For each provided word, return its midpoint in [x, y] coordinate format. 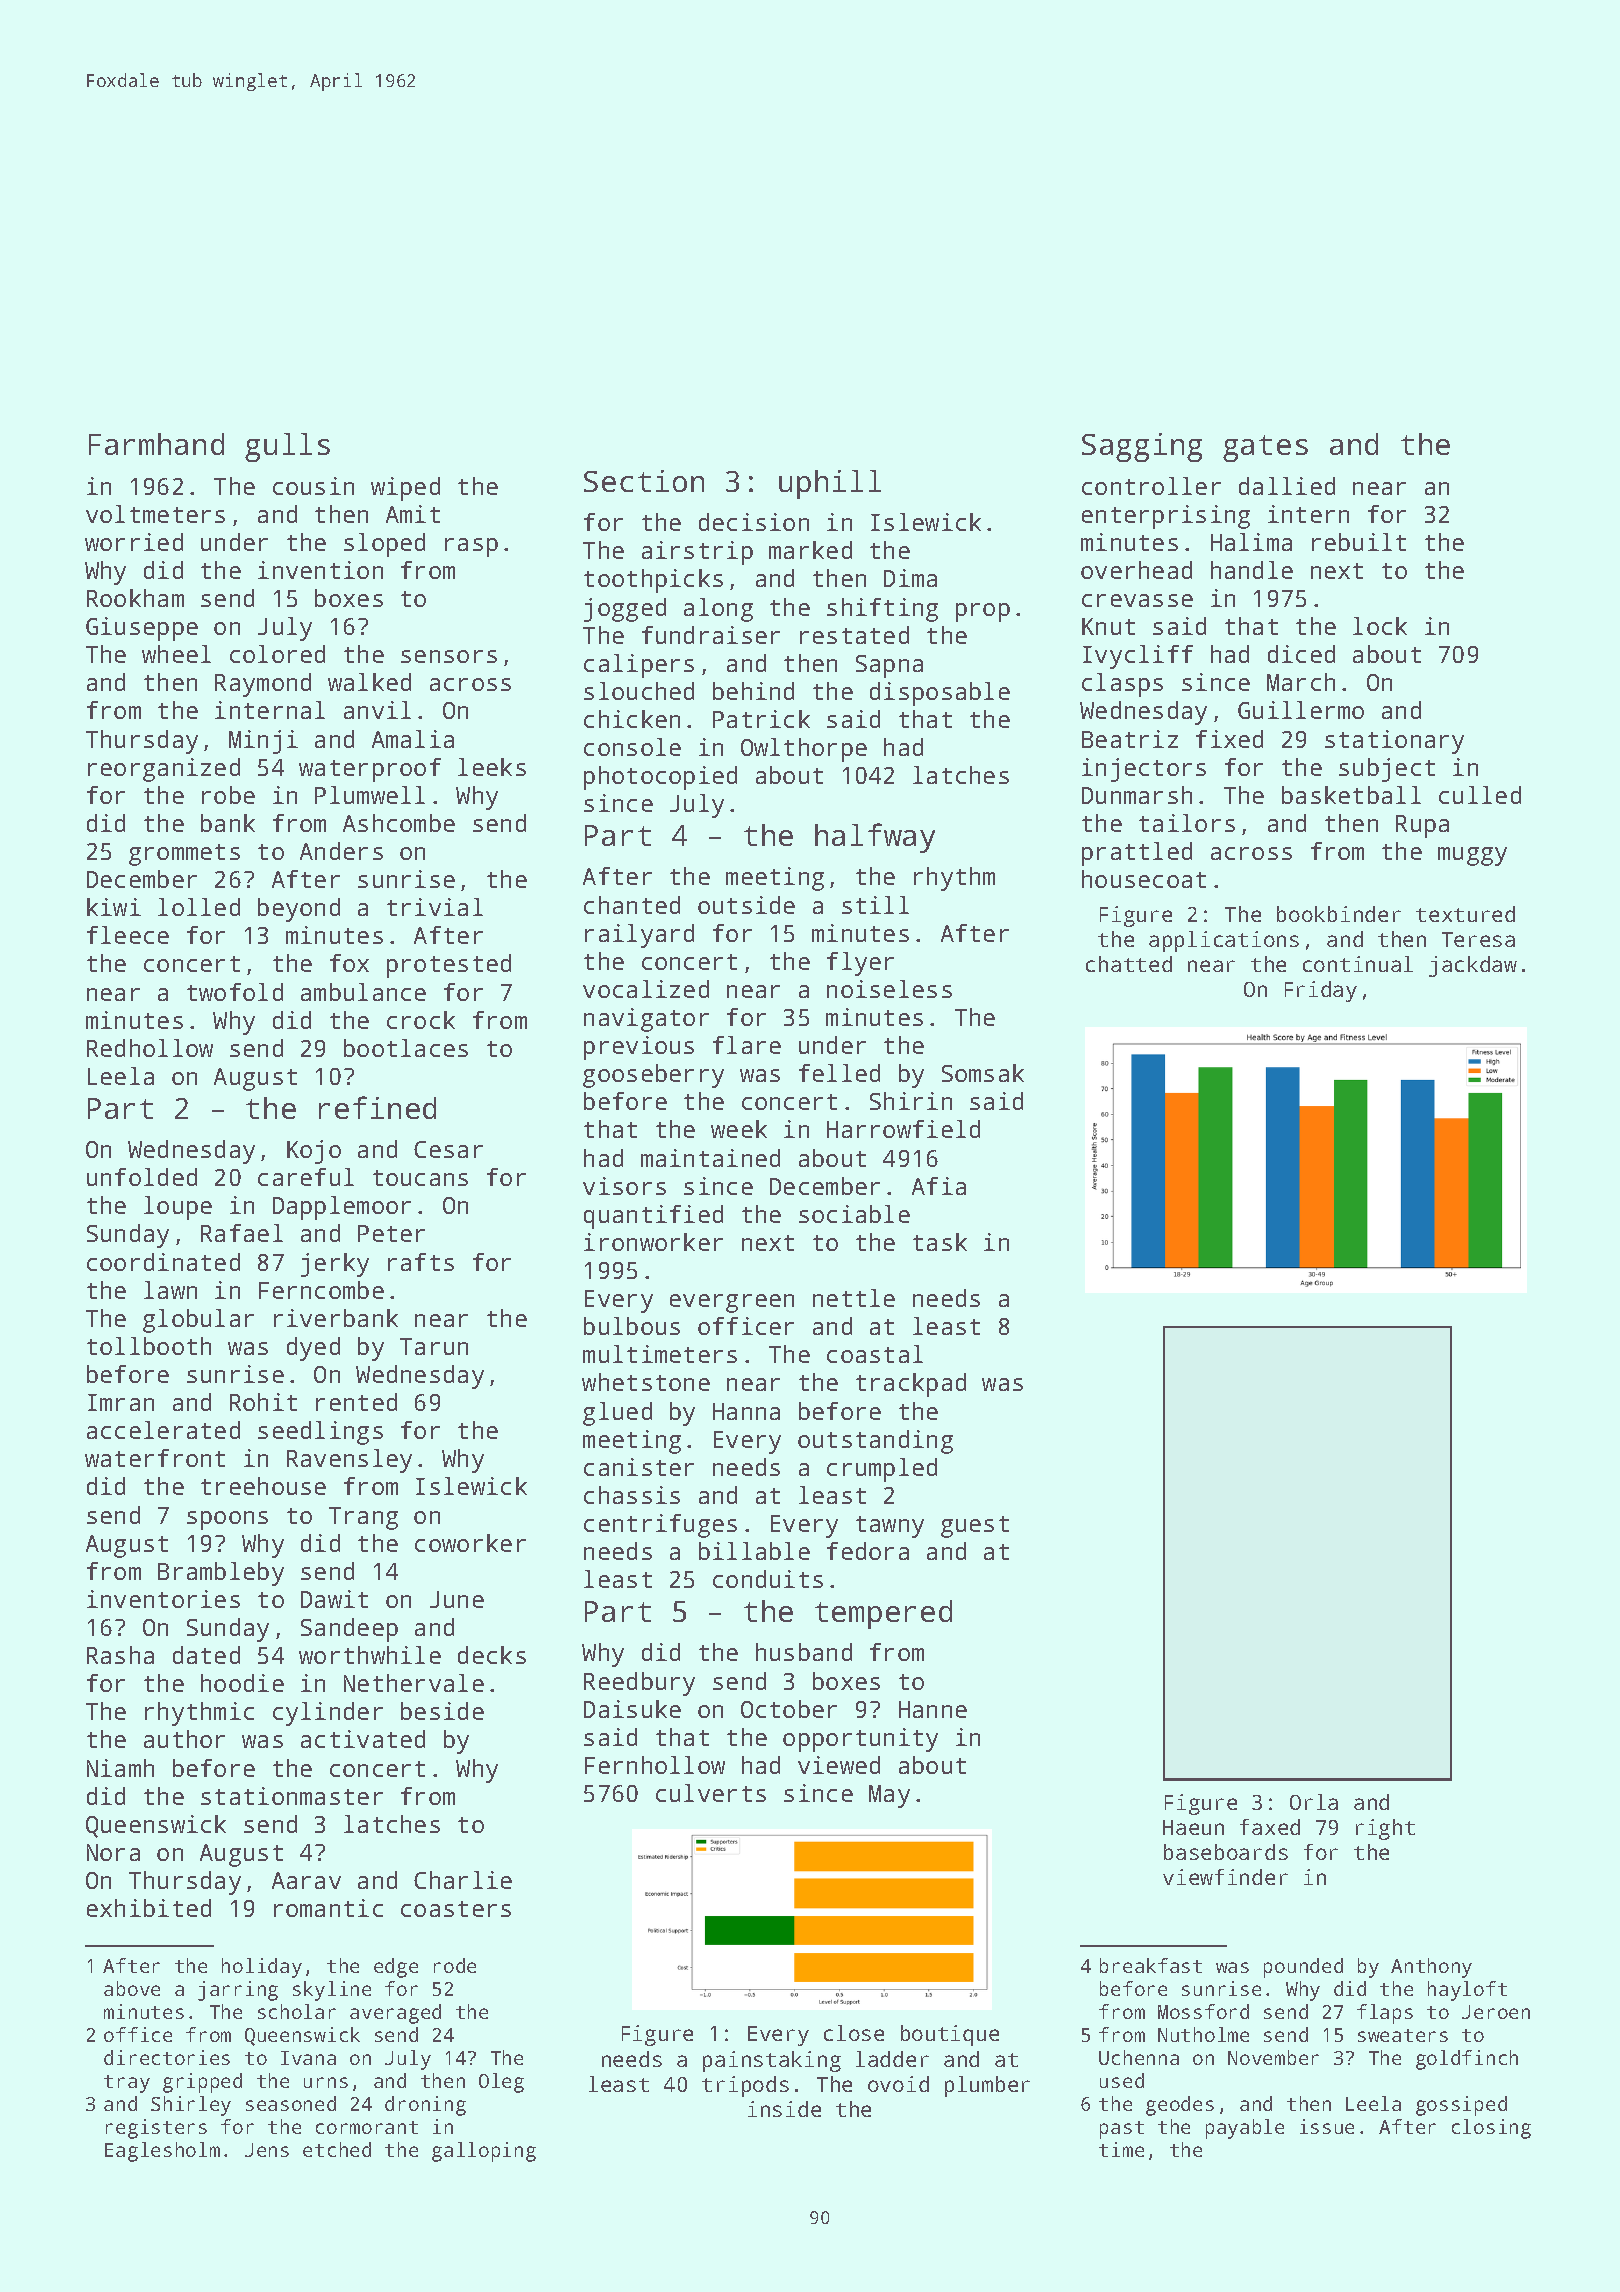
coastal [875, 1354]
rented [356, 1402]
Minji [263, 742]
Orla [1314, 1802]
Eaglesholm [162, 2152]
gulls [287, 447]
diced [1301, 654]
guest [975, 1527]
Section [644, 481]
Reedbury [639, 1684]
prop [983, 612]
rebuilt [1359, 542]
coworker [470, 1543]
